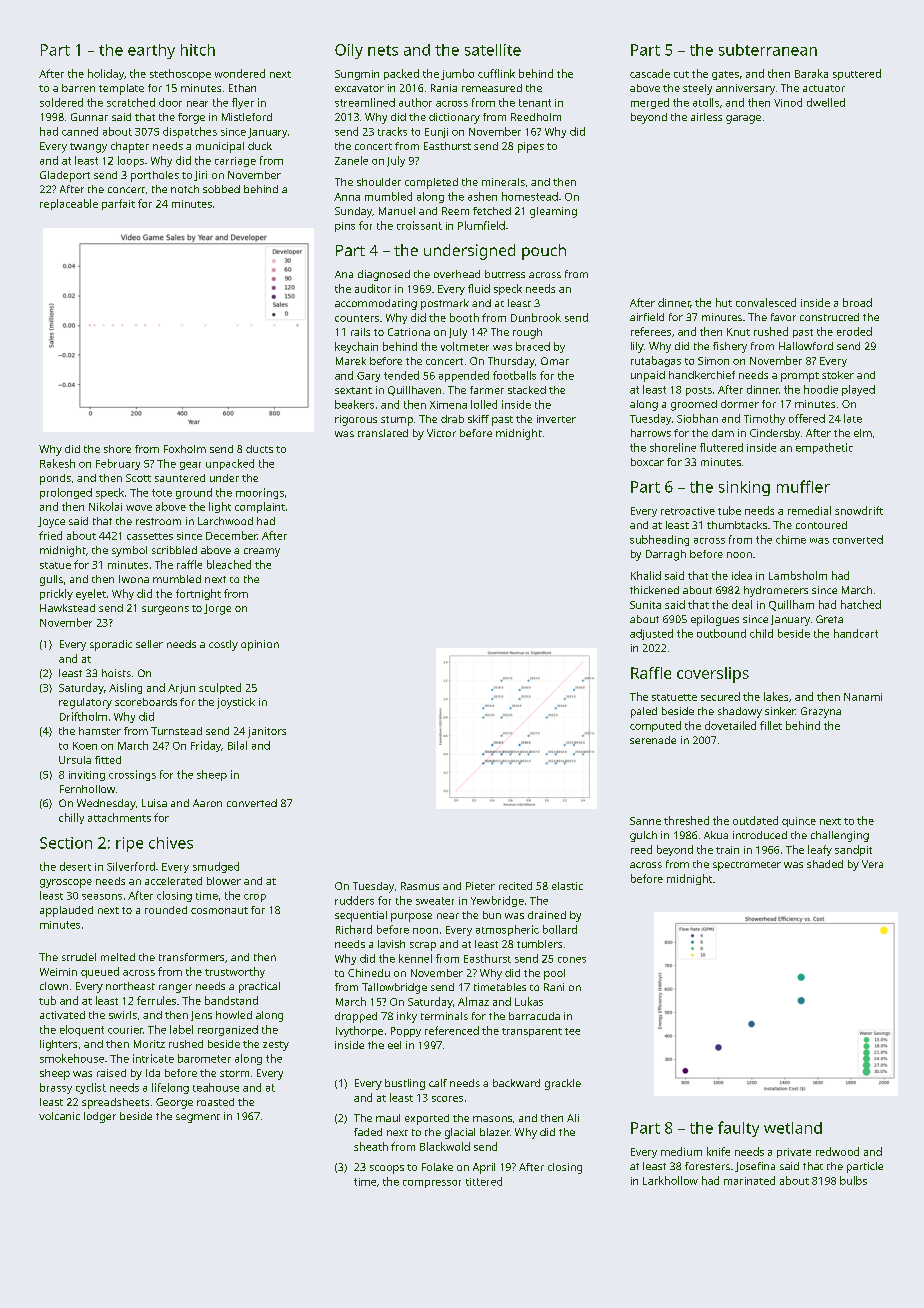 The height and width of the image is (1308, 924). I want to click on segment, so click(198, 1118).
